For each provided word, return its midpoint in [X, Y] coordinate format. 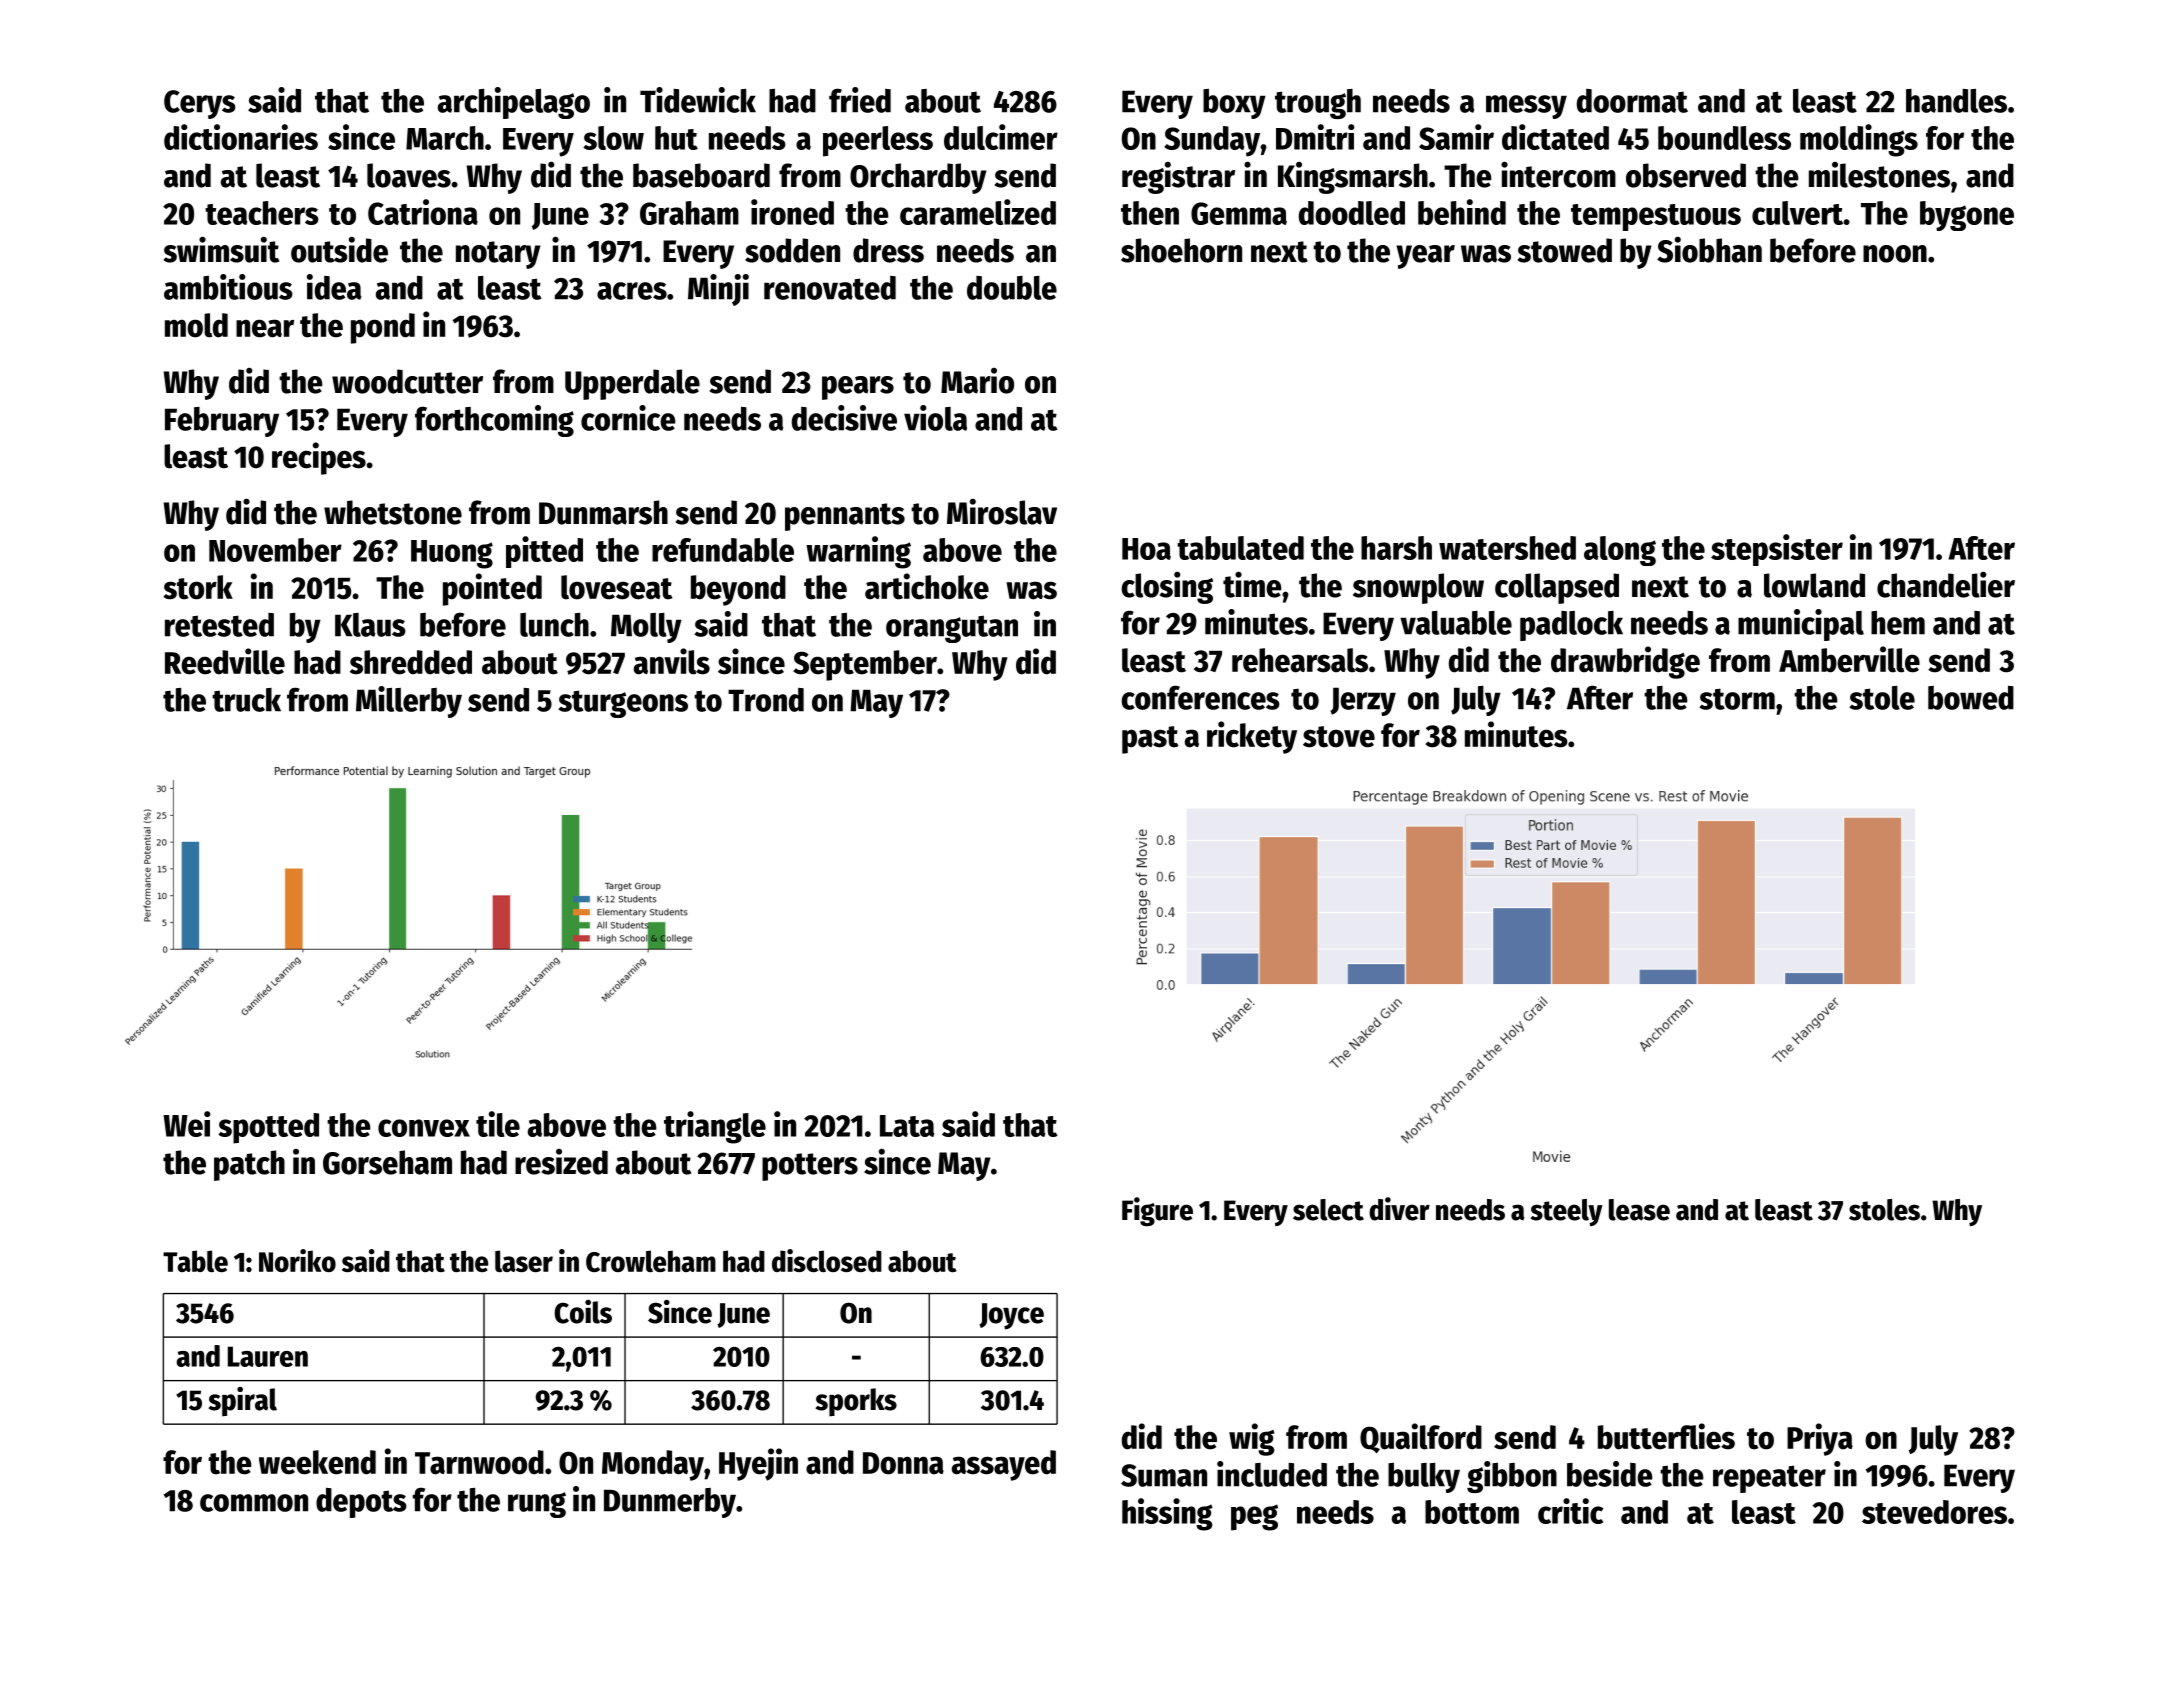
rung [537, 1505]
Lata [907, 1126]
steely [1566, 1212]
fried [860, 100]
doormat [1632, 101]
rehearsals [1300, 660]
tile [498, 1124]
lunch [554, 625]
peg [1254, 1517]
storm [1737, 699]
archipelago [514, 103]
